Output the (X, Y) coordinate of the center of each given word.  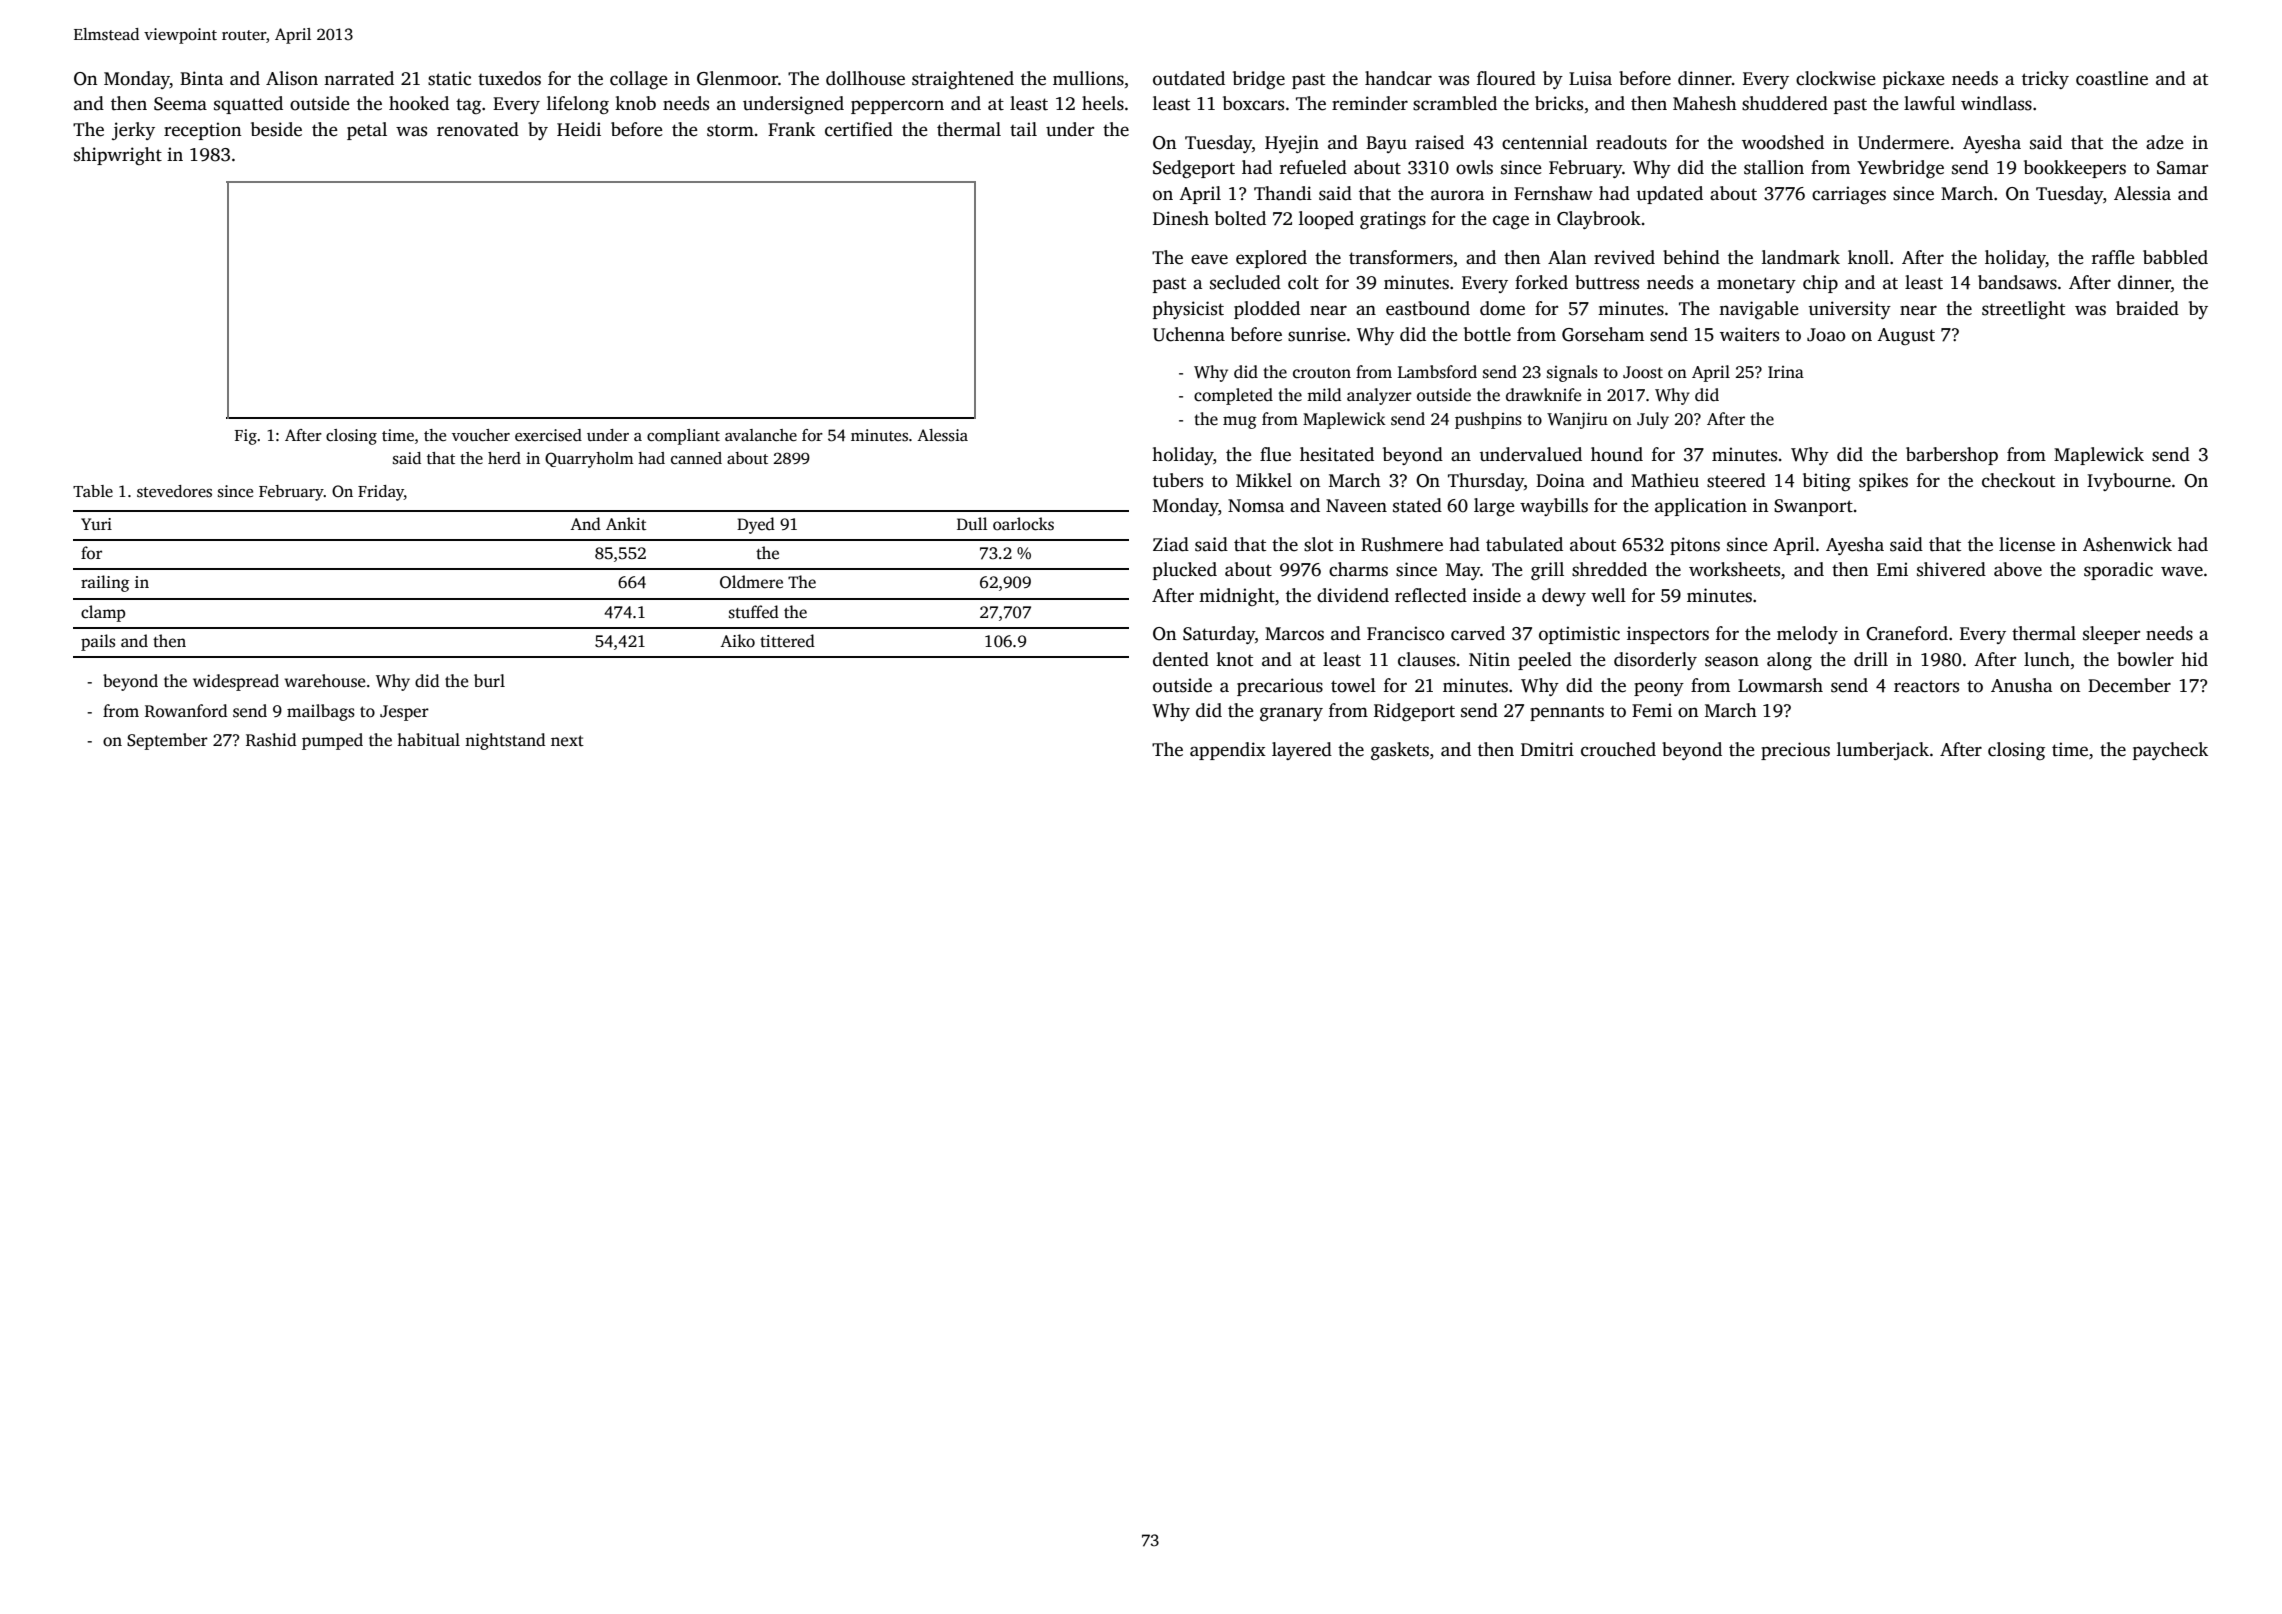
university (1850, 310)
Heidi (579, 129)
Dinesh (1181, 218)
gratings (1393, 220)
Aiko (737, 641)
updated (1670, 195)
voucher (481, 435)
